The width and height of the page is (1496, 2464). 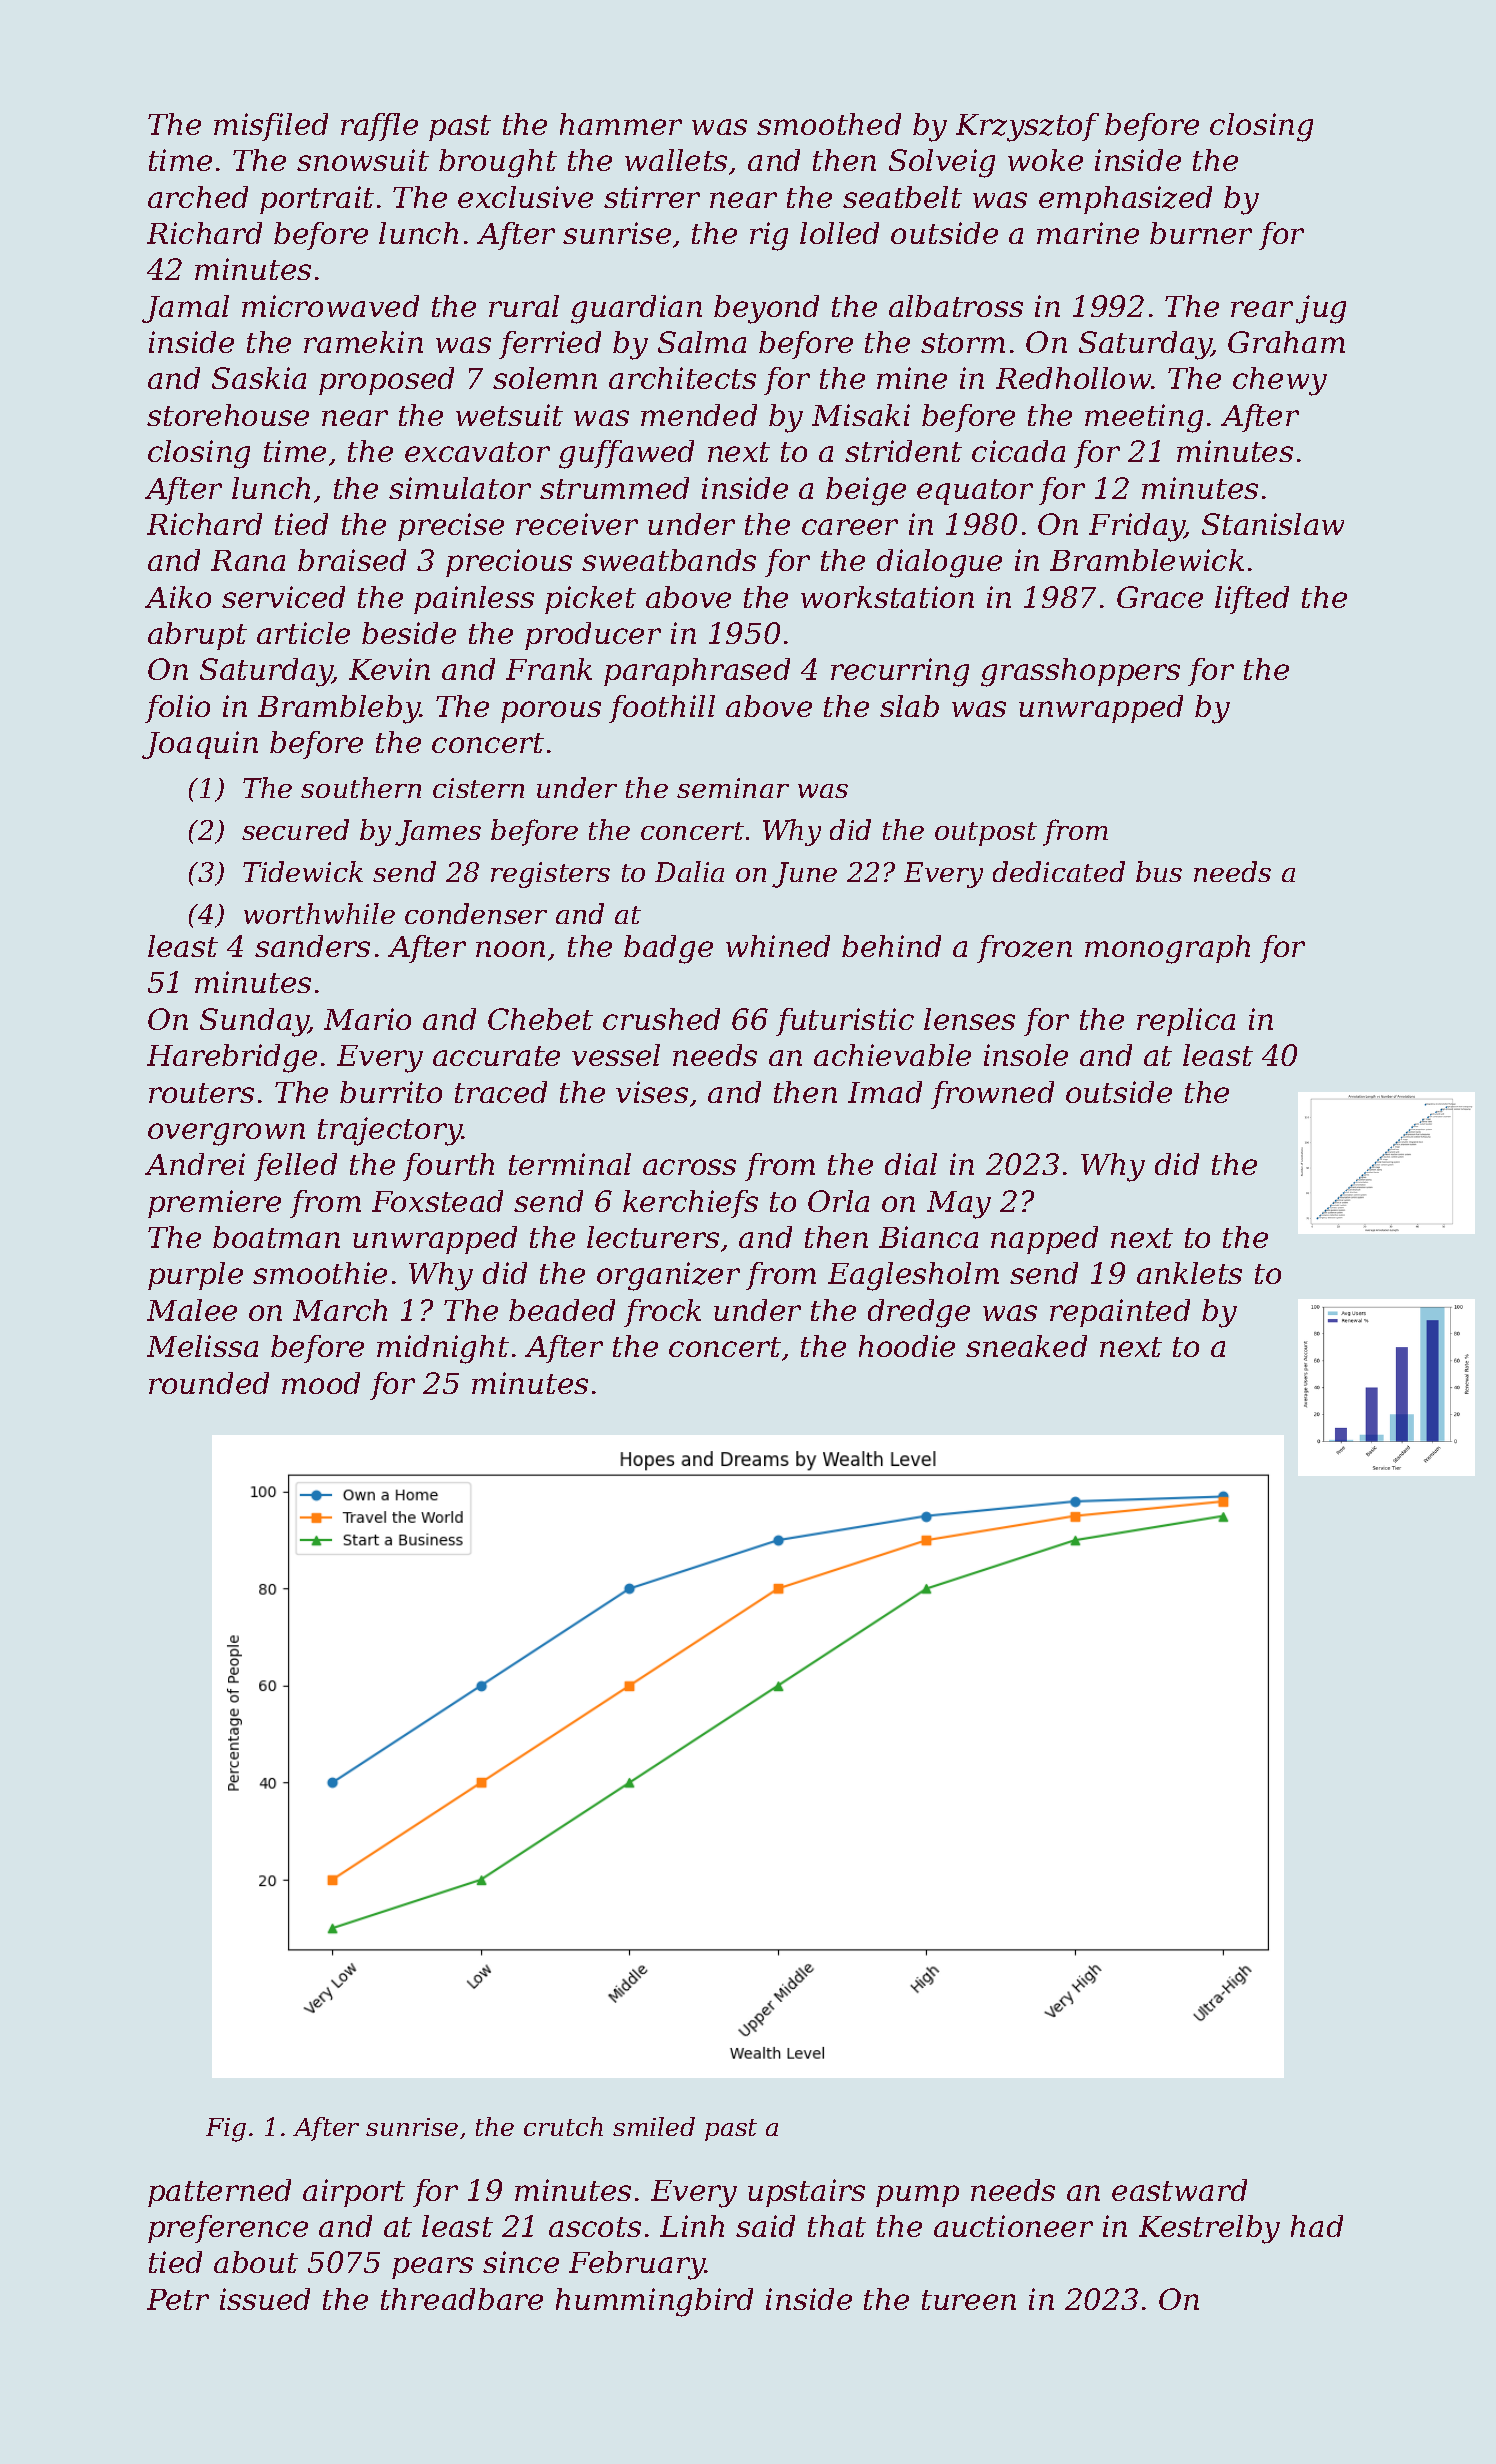 I want to click on napped, so click(x=1044, y=1240).
